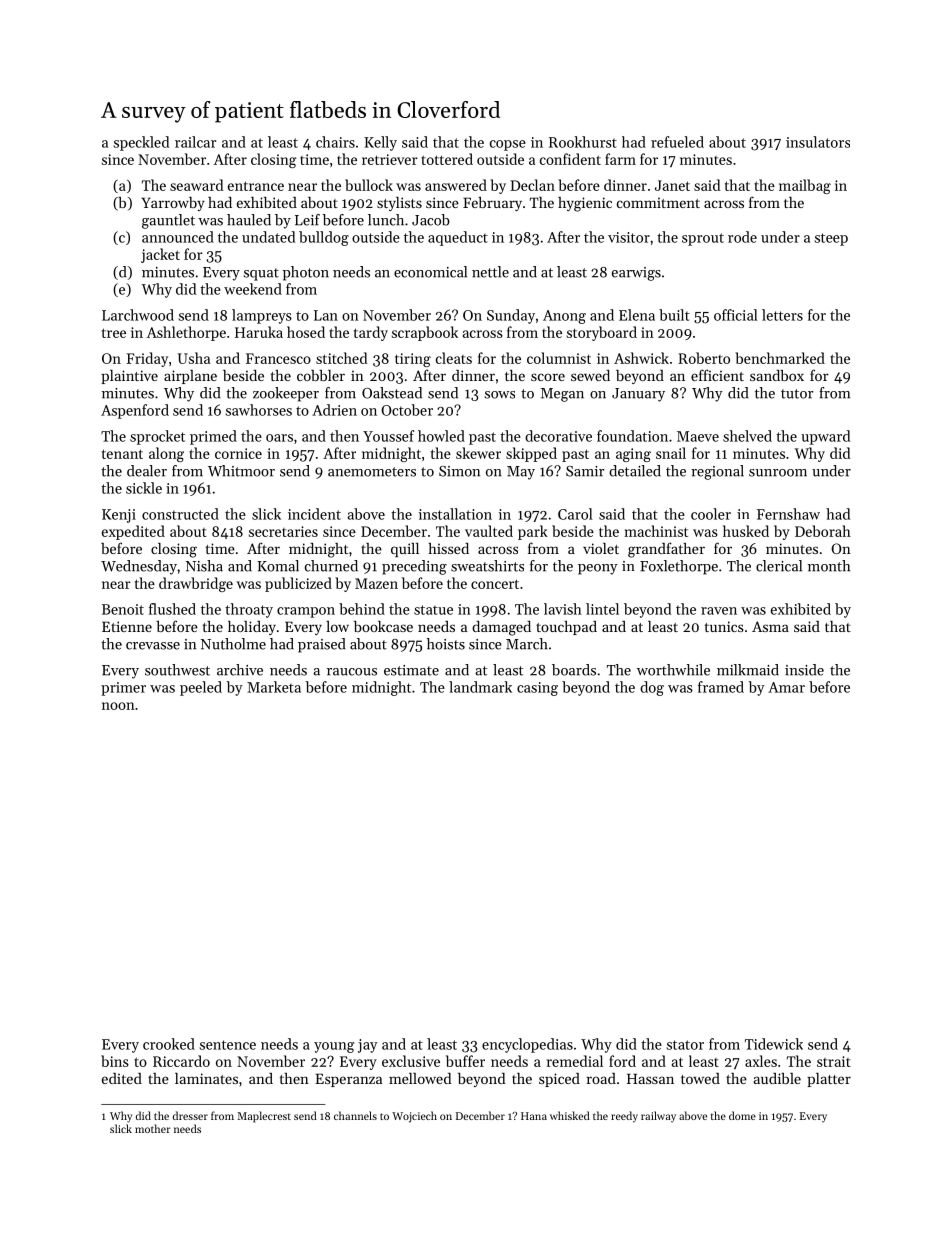  I want to click on Hana, so click(534, 1116).
